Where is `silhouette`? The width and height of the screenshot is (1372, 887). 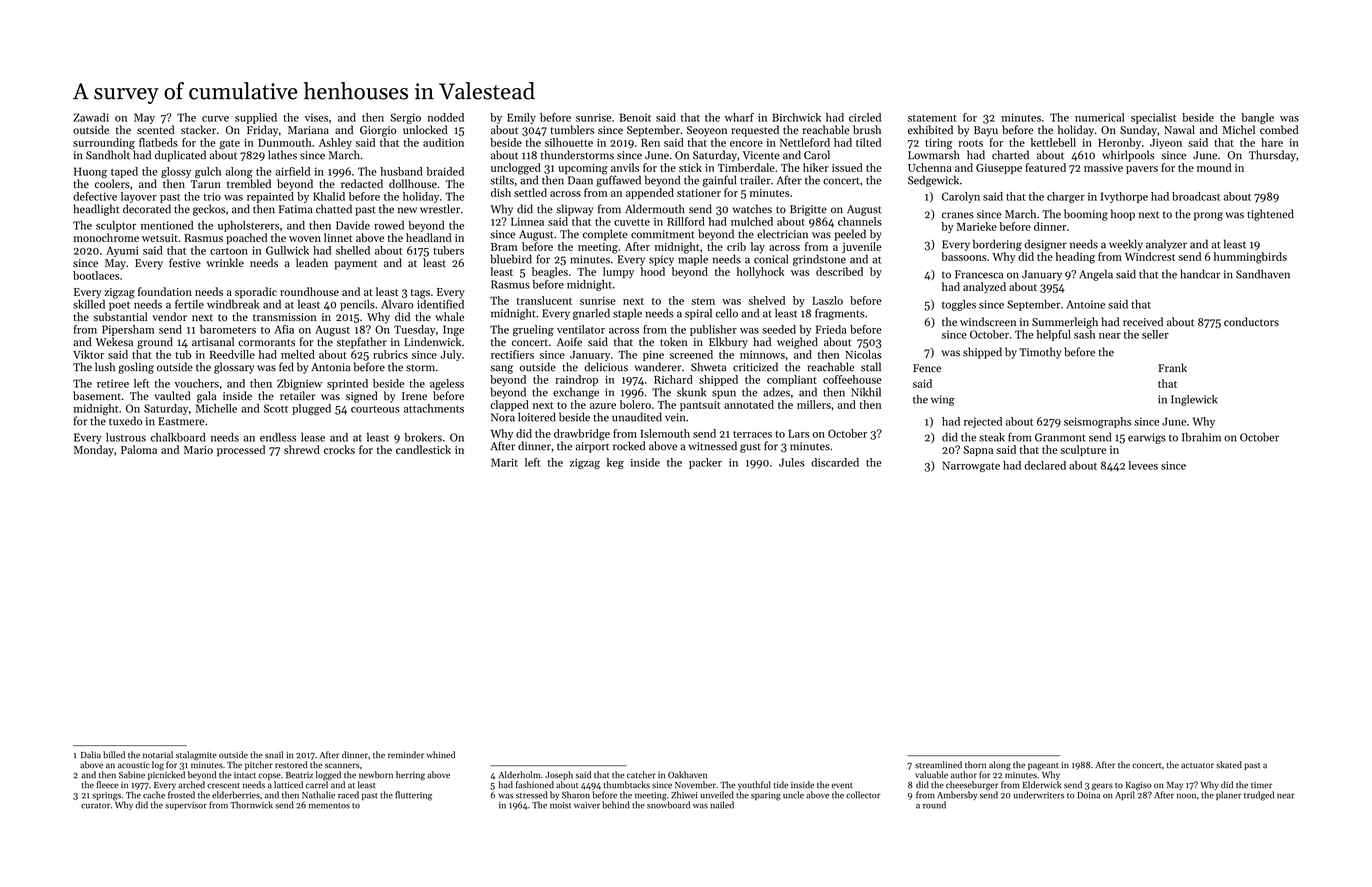 silhouette is located at coordinates (569, 142).
